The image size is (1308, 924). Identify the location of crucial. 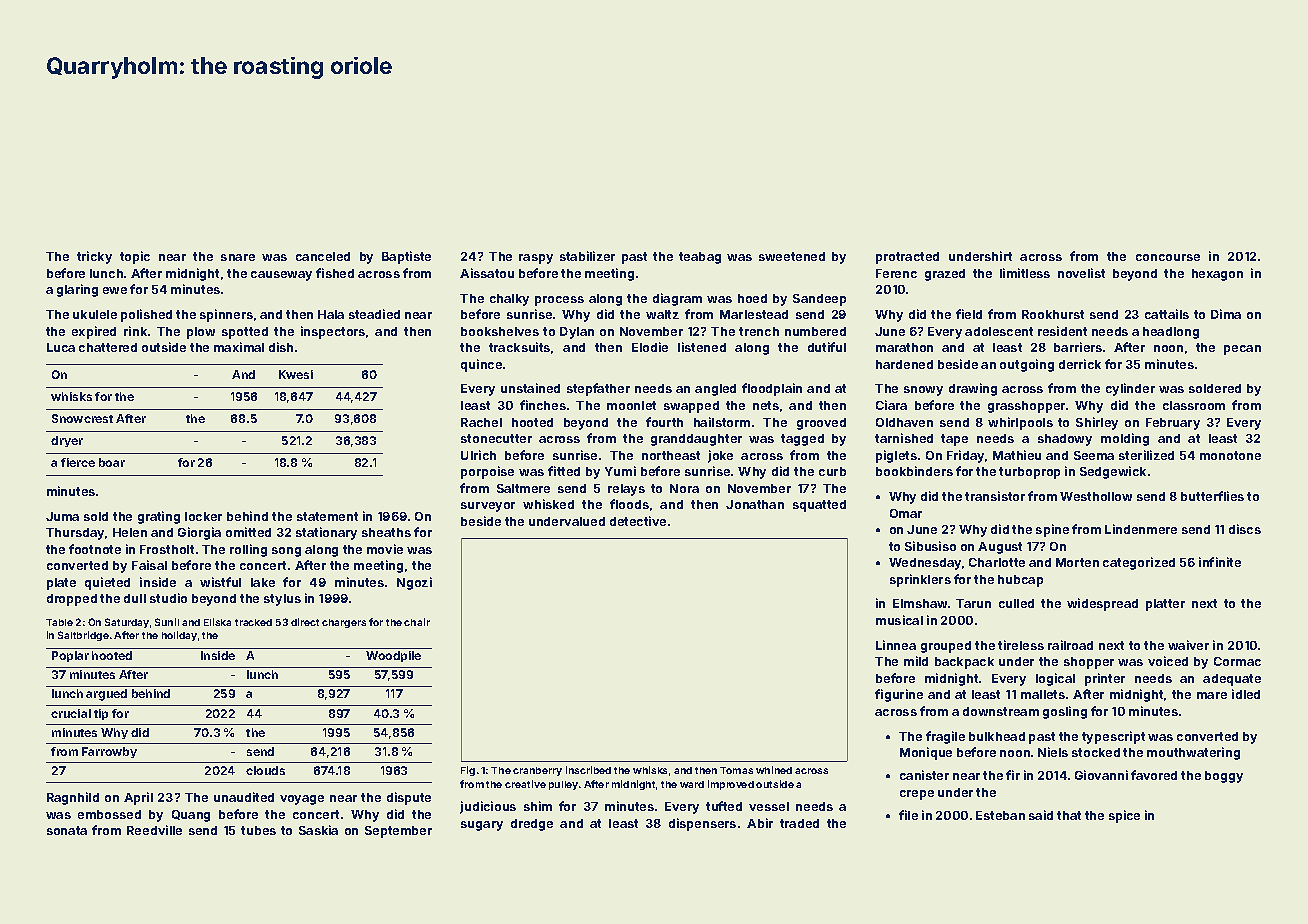
(71, 713).
